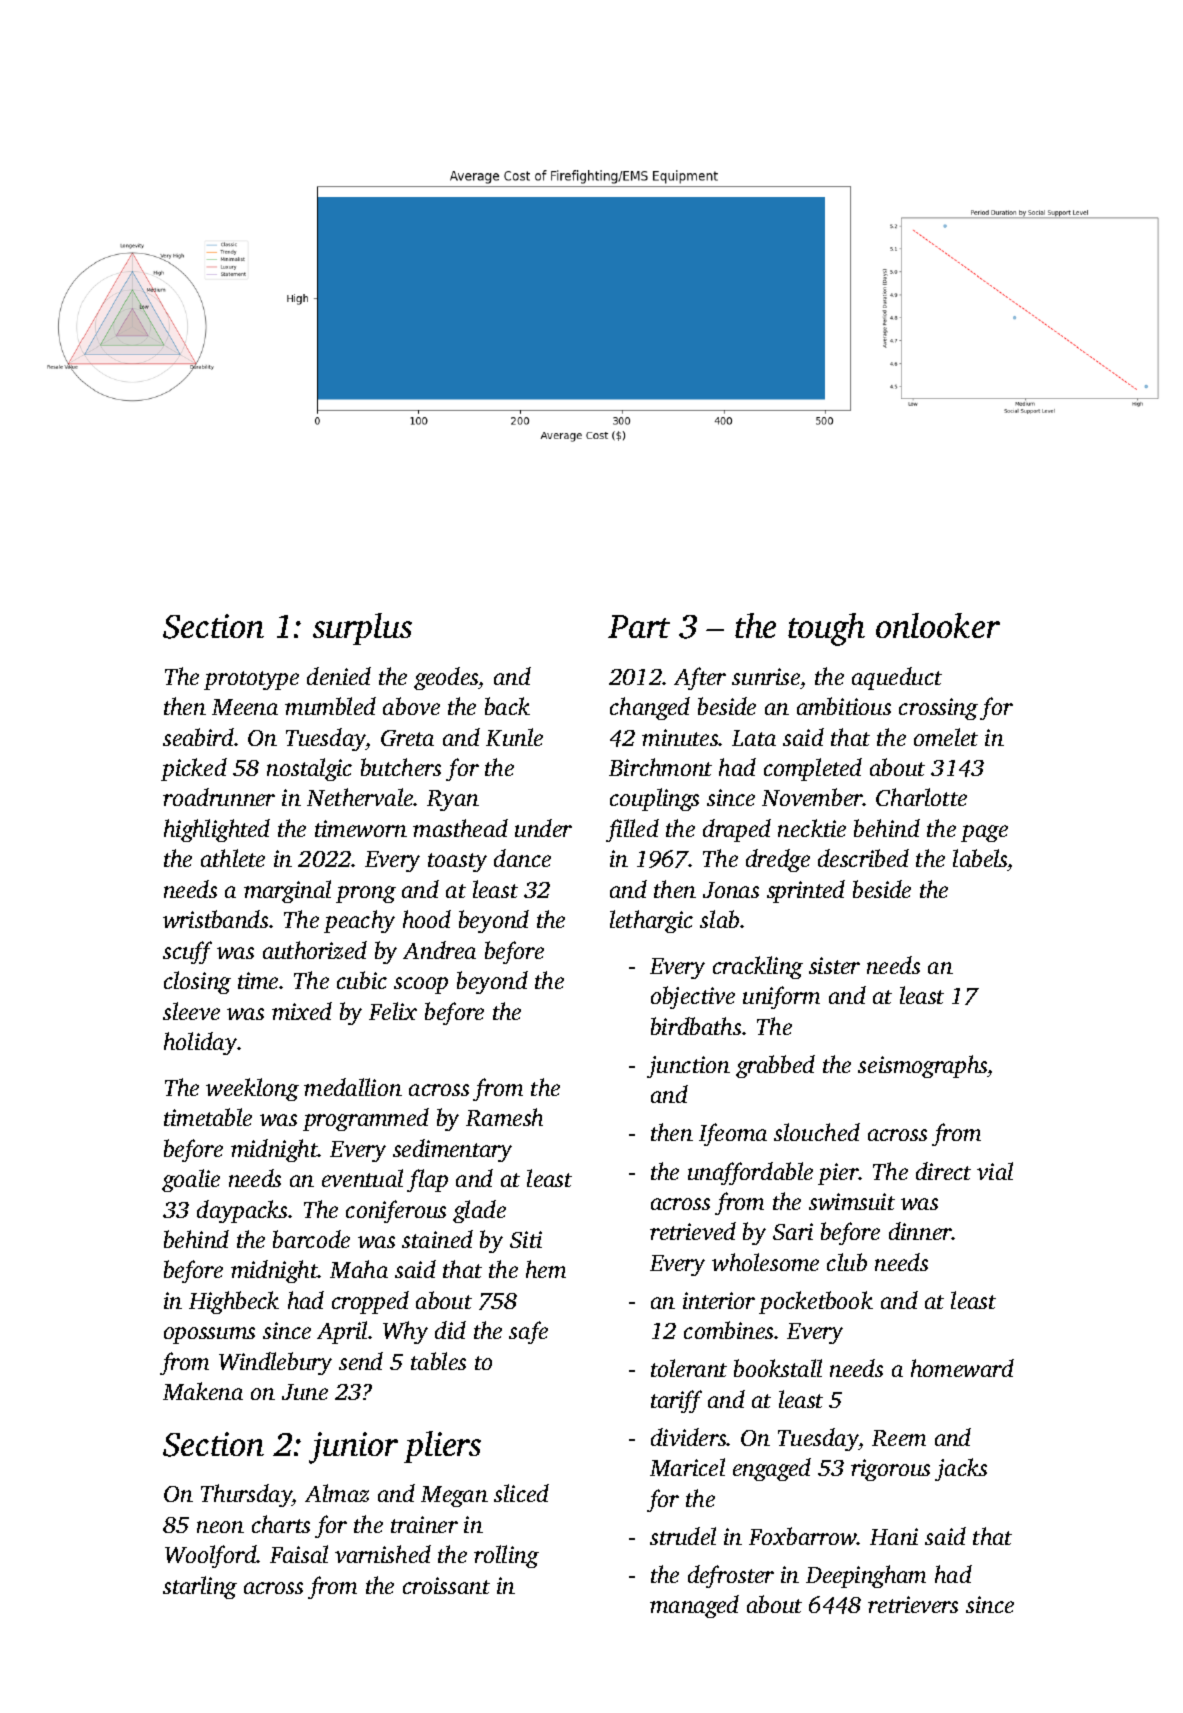 Image resolution: width=1183 pixels, height=1713 pixels. Describe the element at coordinates (438, 1361) in the document. I see `tables` at that location.
